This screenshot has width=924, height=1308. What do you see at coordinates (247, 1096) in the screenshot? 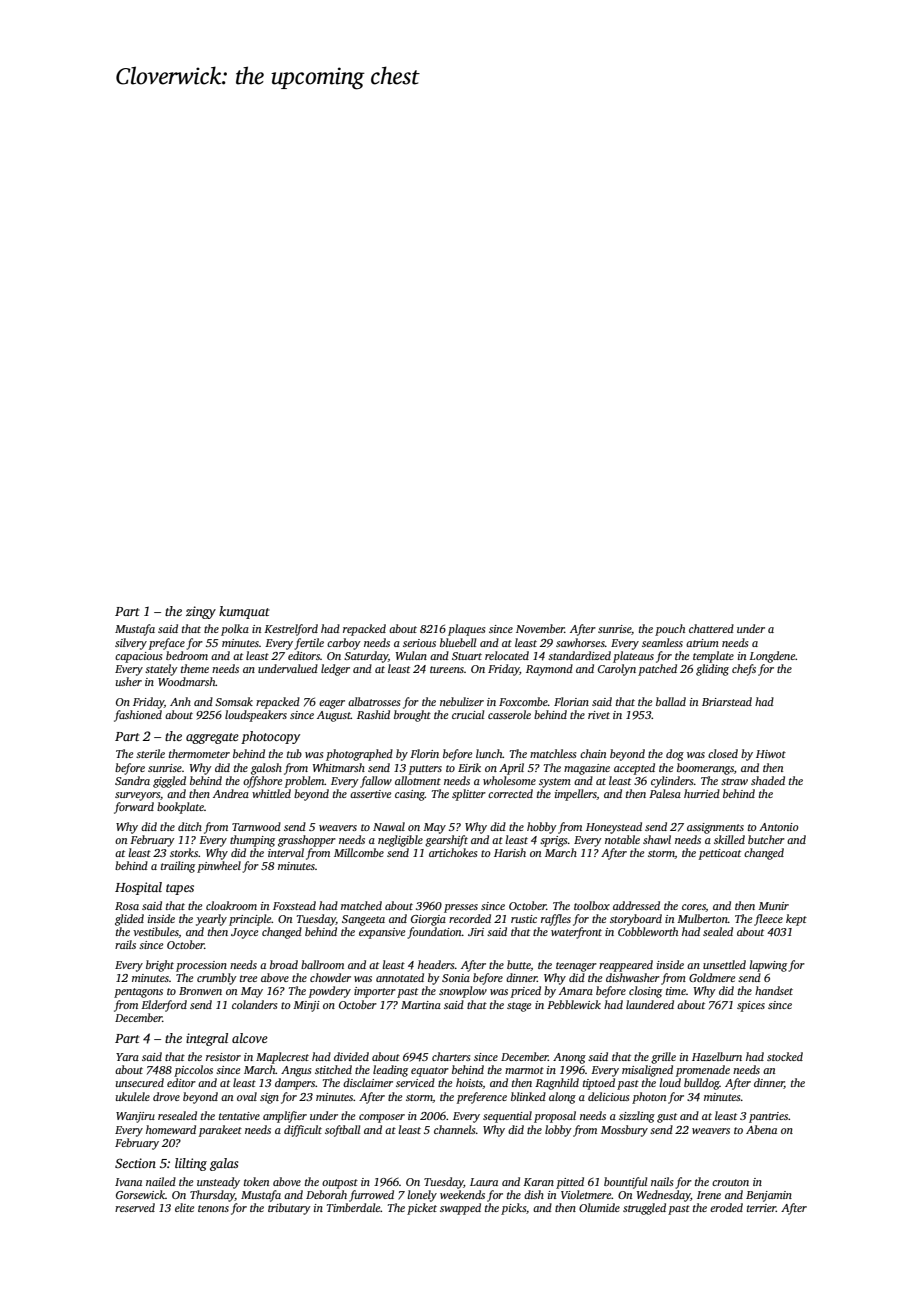
I see `oval` at bounding box center [247, 1096].
